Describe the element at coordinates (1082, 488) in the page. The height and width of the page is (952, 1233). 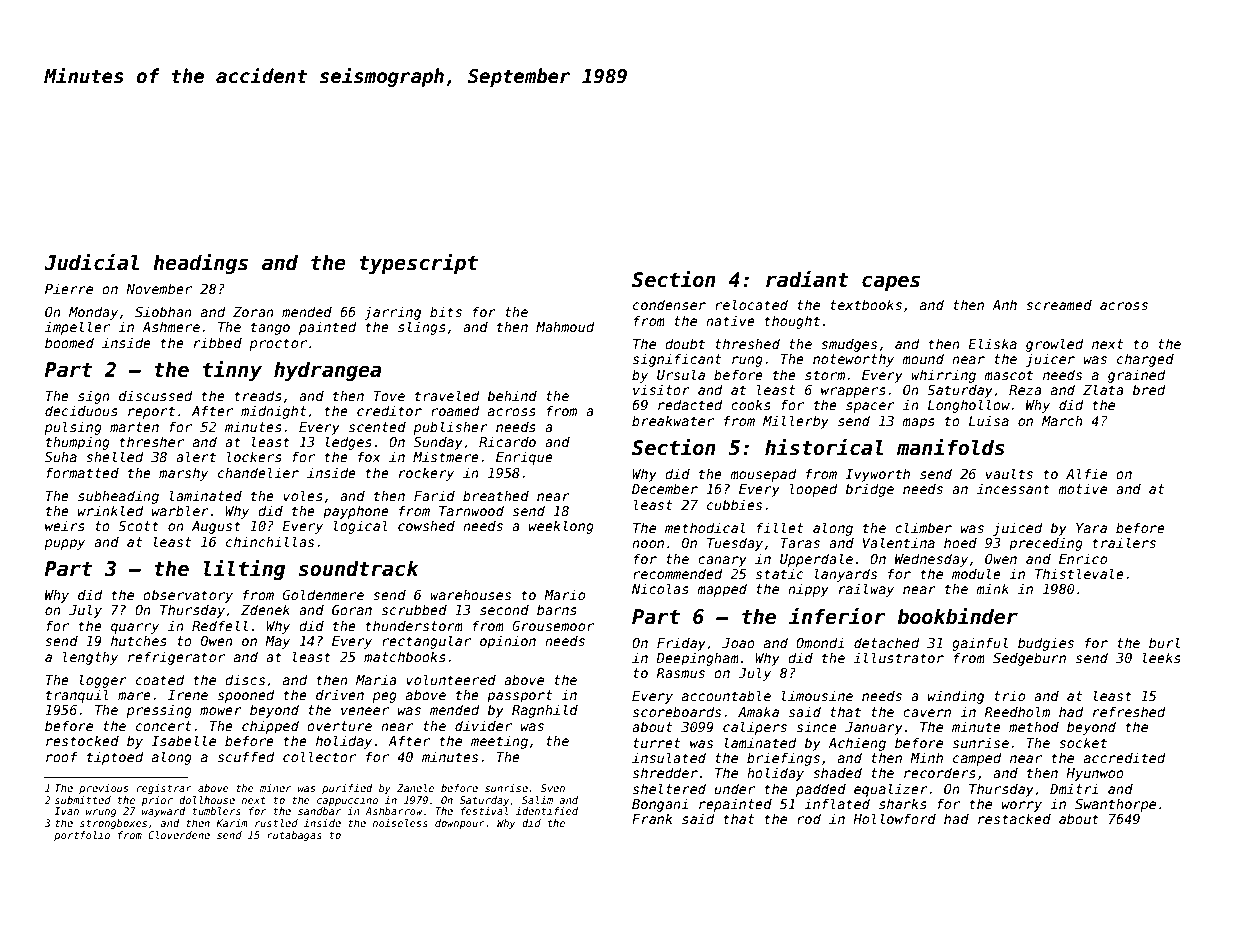
I see `motive` at that location.
